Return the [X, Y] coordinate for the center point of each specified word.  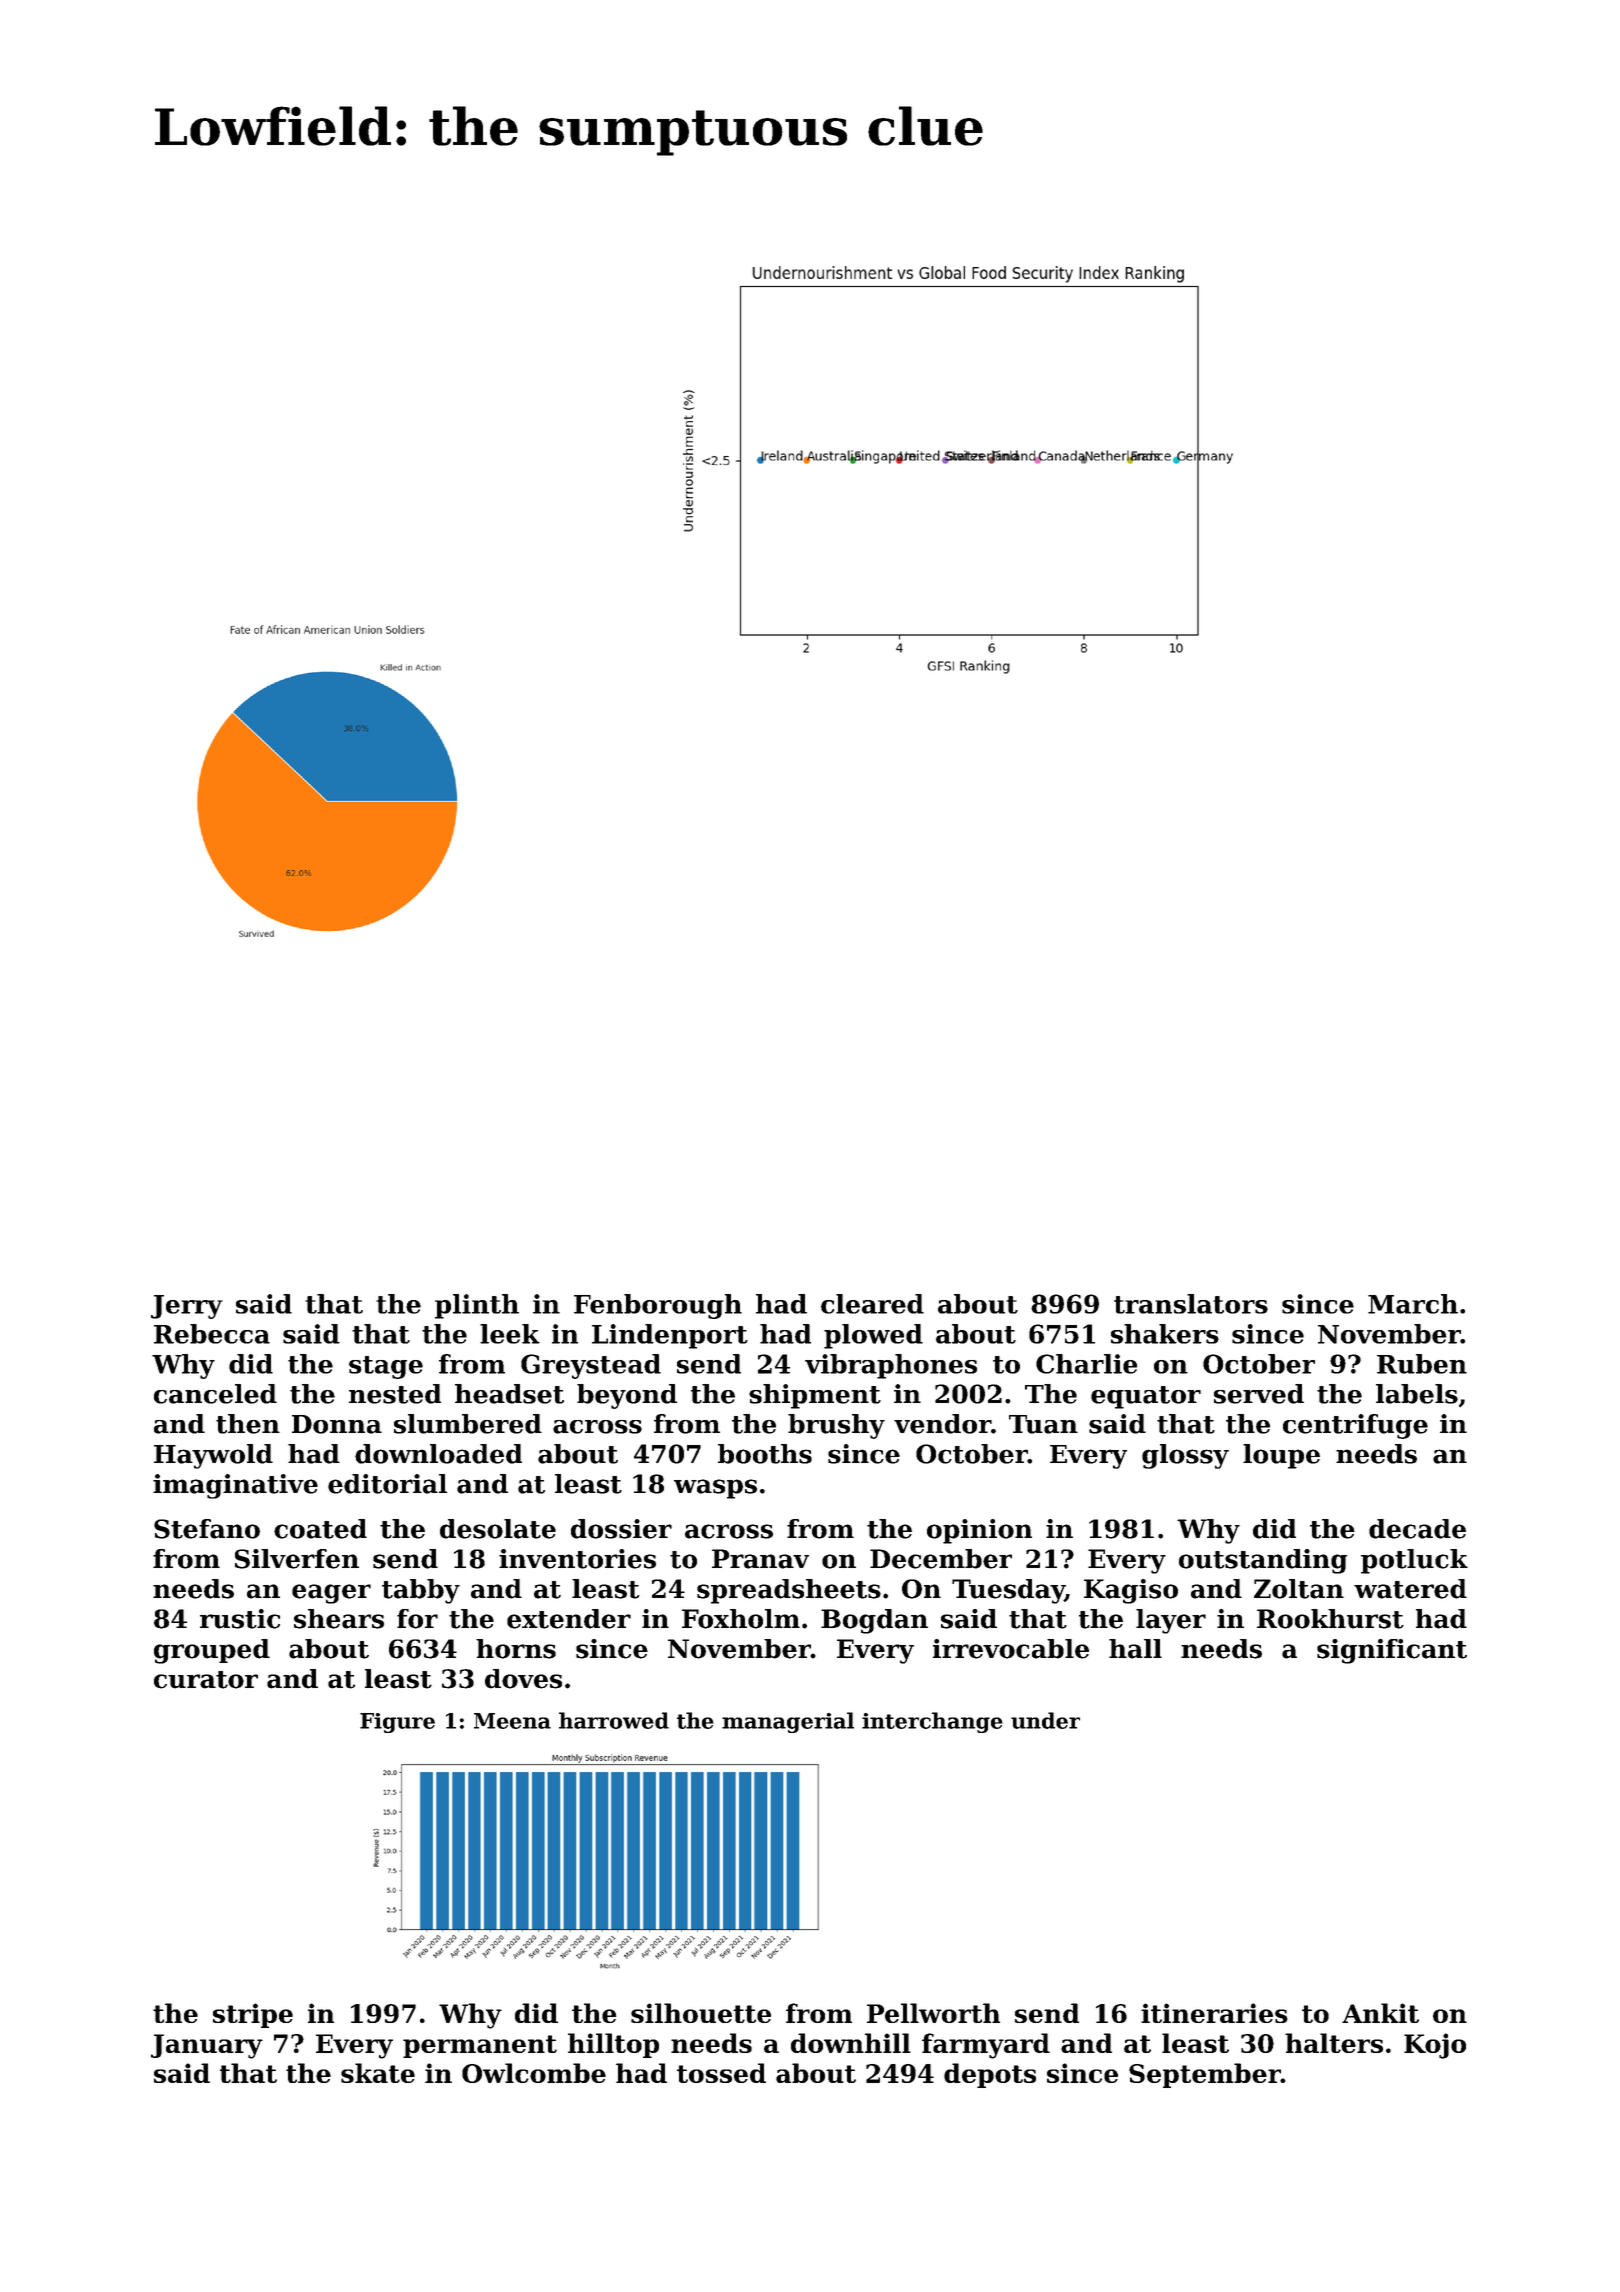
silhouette [701, 2013]
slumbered [468, 1424]
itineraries [1214, 2013]
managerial [788, 1722]
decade [1417, 1529]
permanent [480, 2046]
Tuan [1043, 1424]
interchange [932, 1722]
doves [523, 1679]
